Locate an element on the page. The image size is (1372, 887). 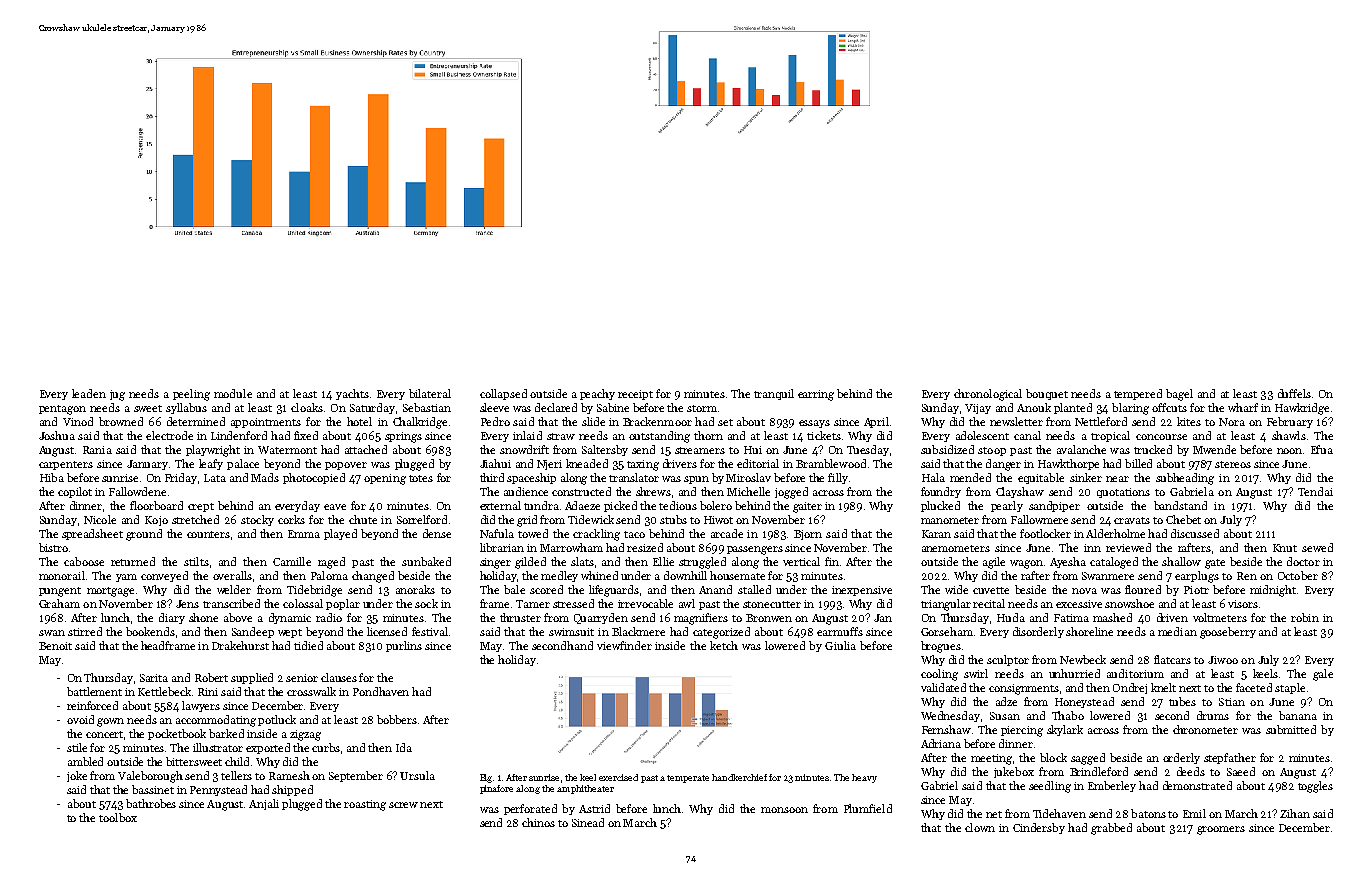
Cindersby is located at coordinates (1039, 828).
